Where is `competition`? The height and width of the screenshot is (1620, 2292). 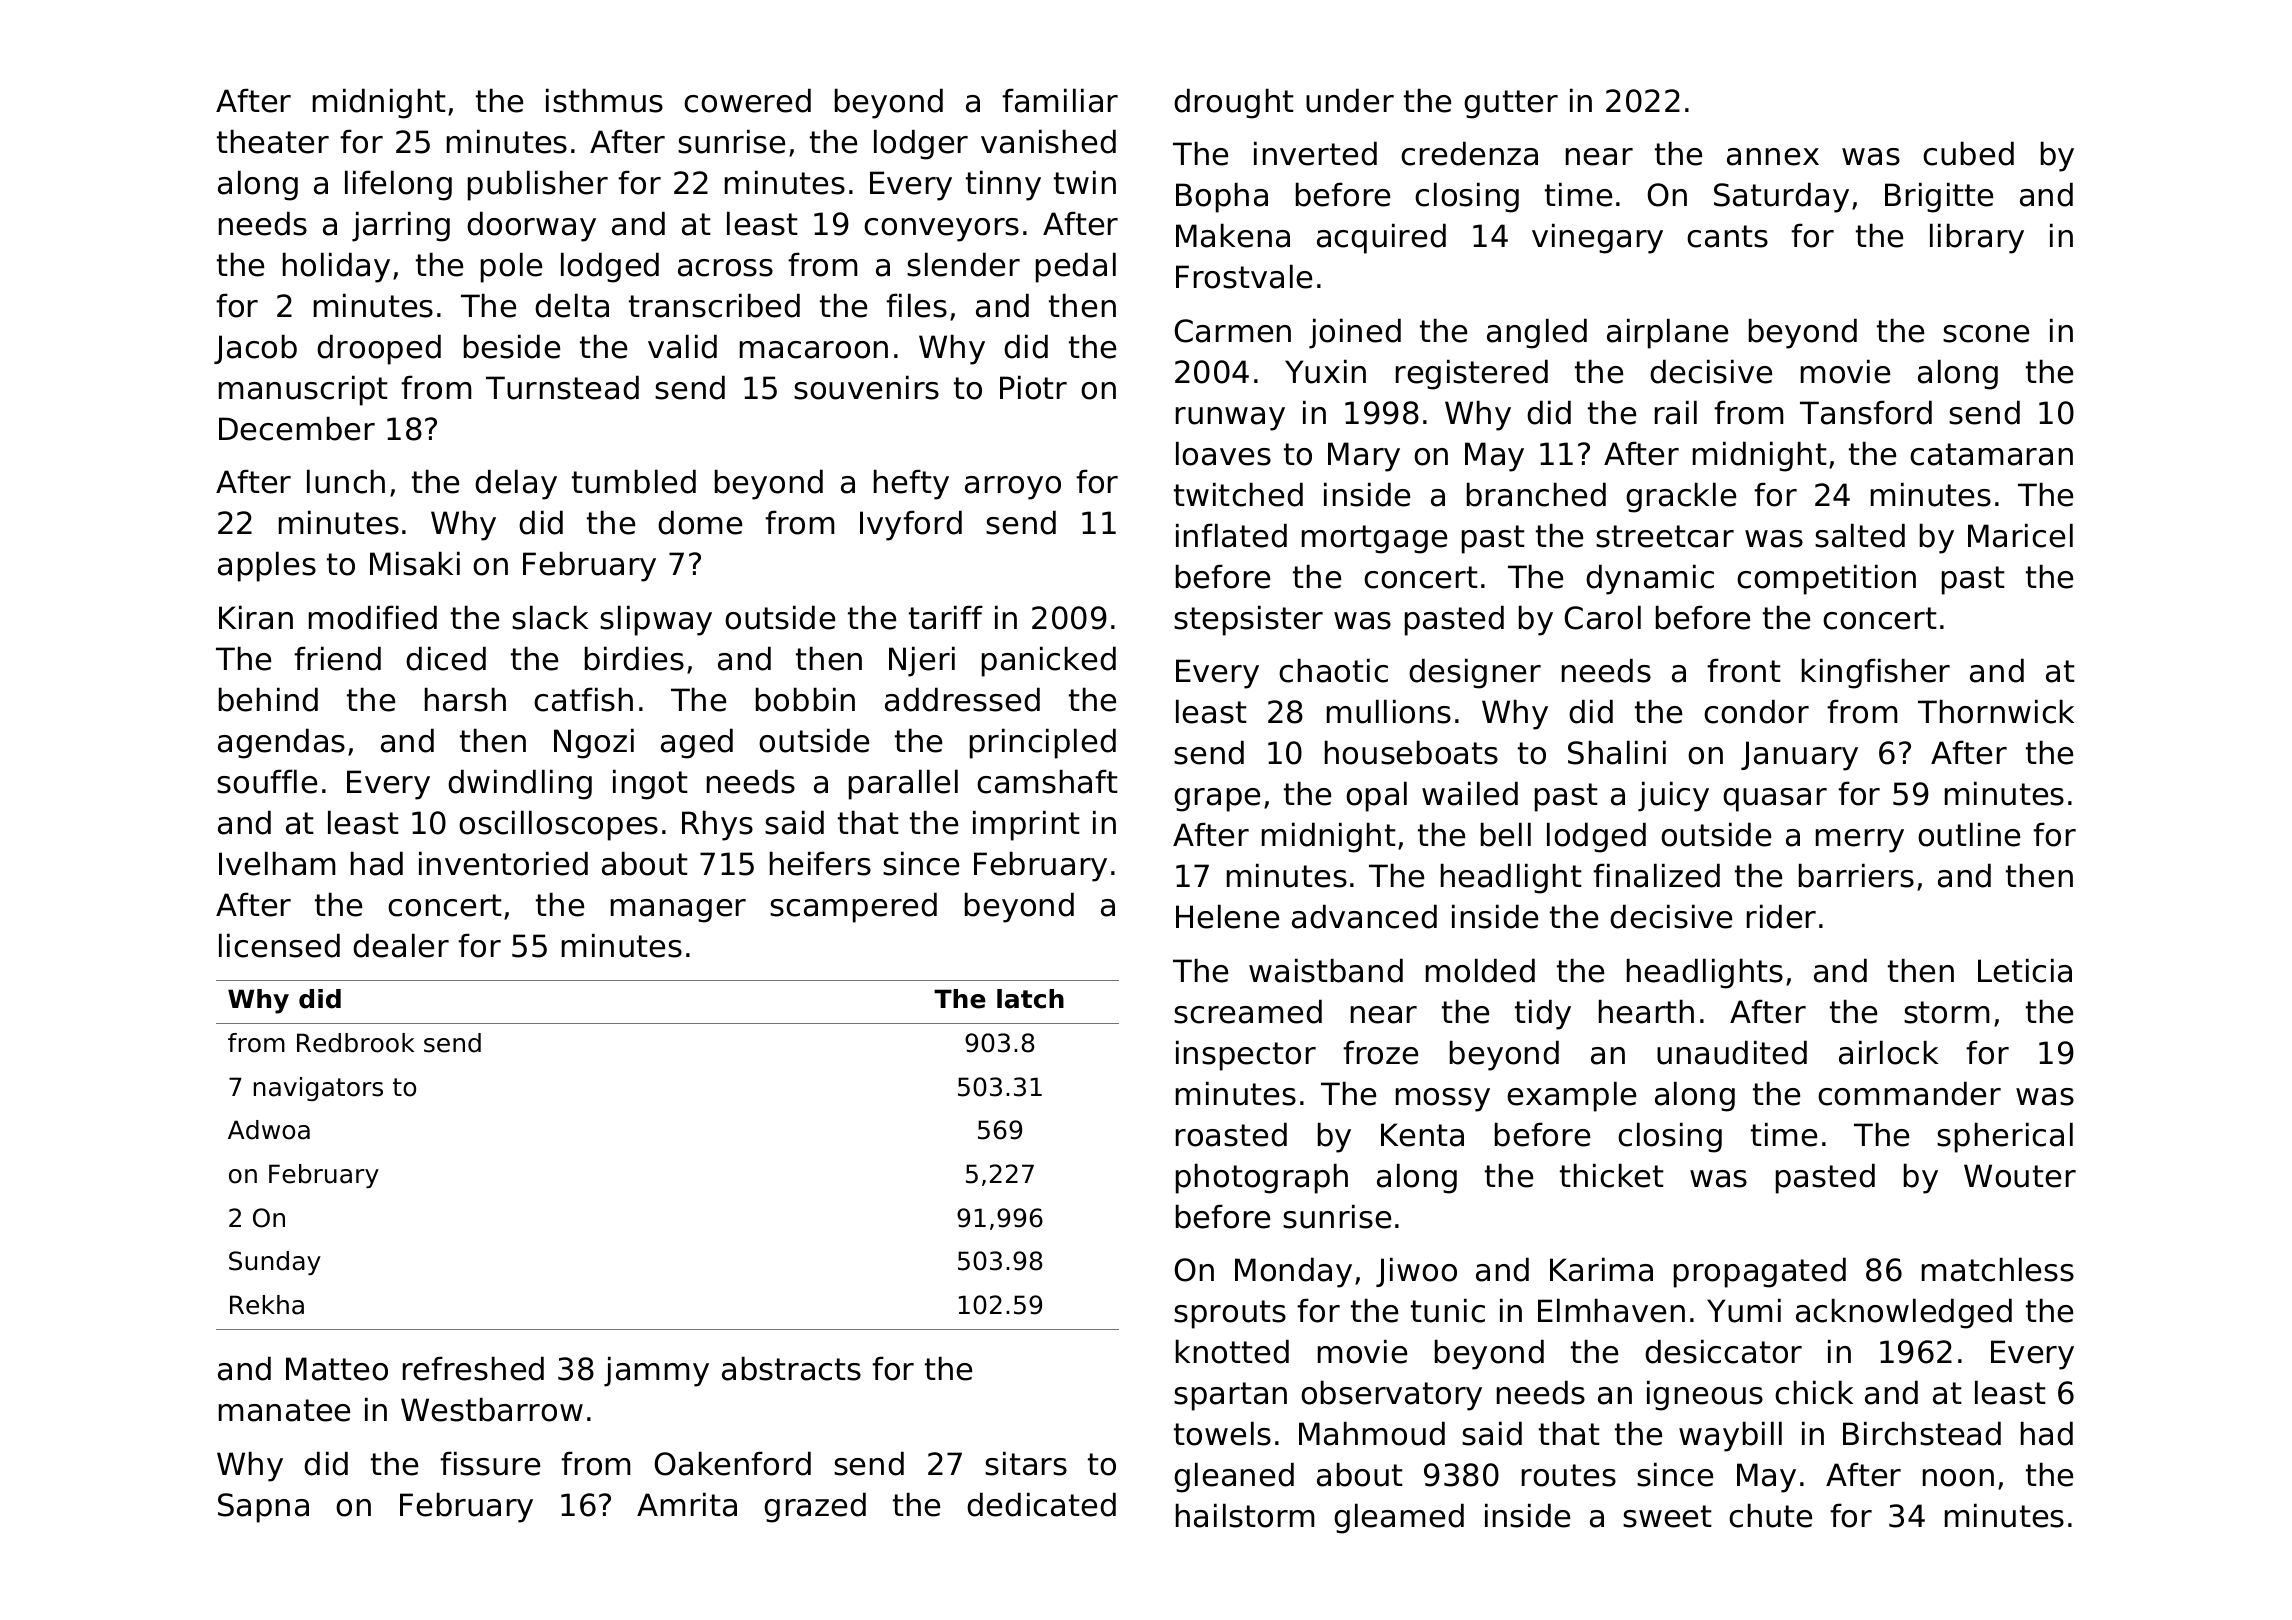
competition is located at coordinates (1826, 579).
